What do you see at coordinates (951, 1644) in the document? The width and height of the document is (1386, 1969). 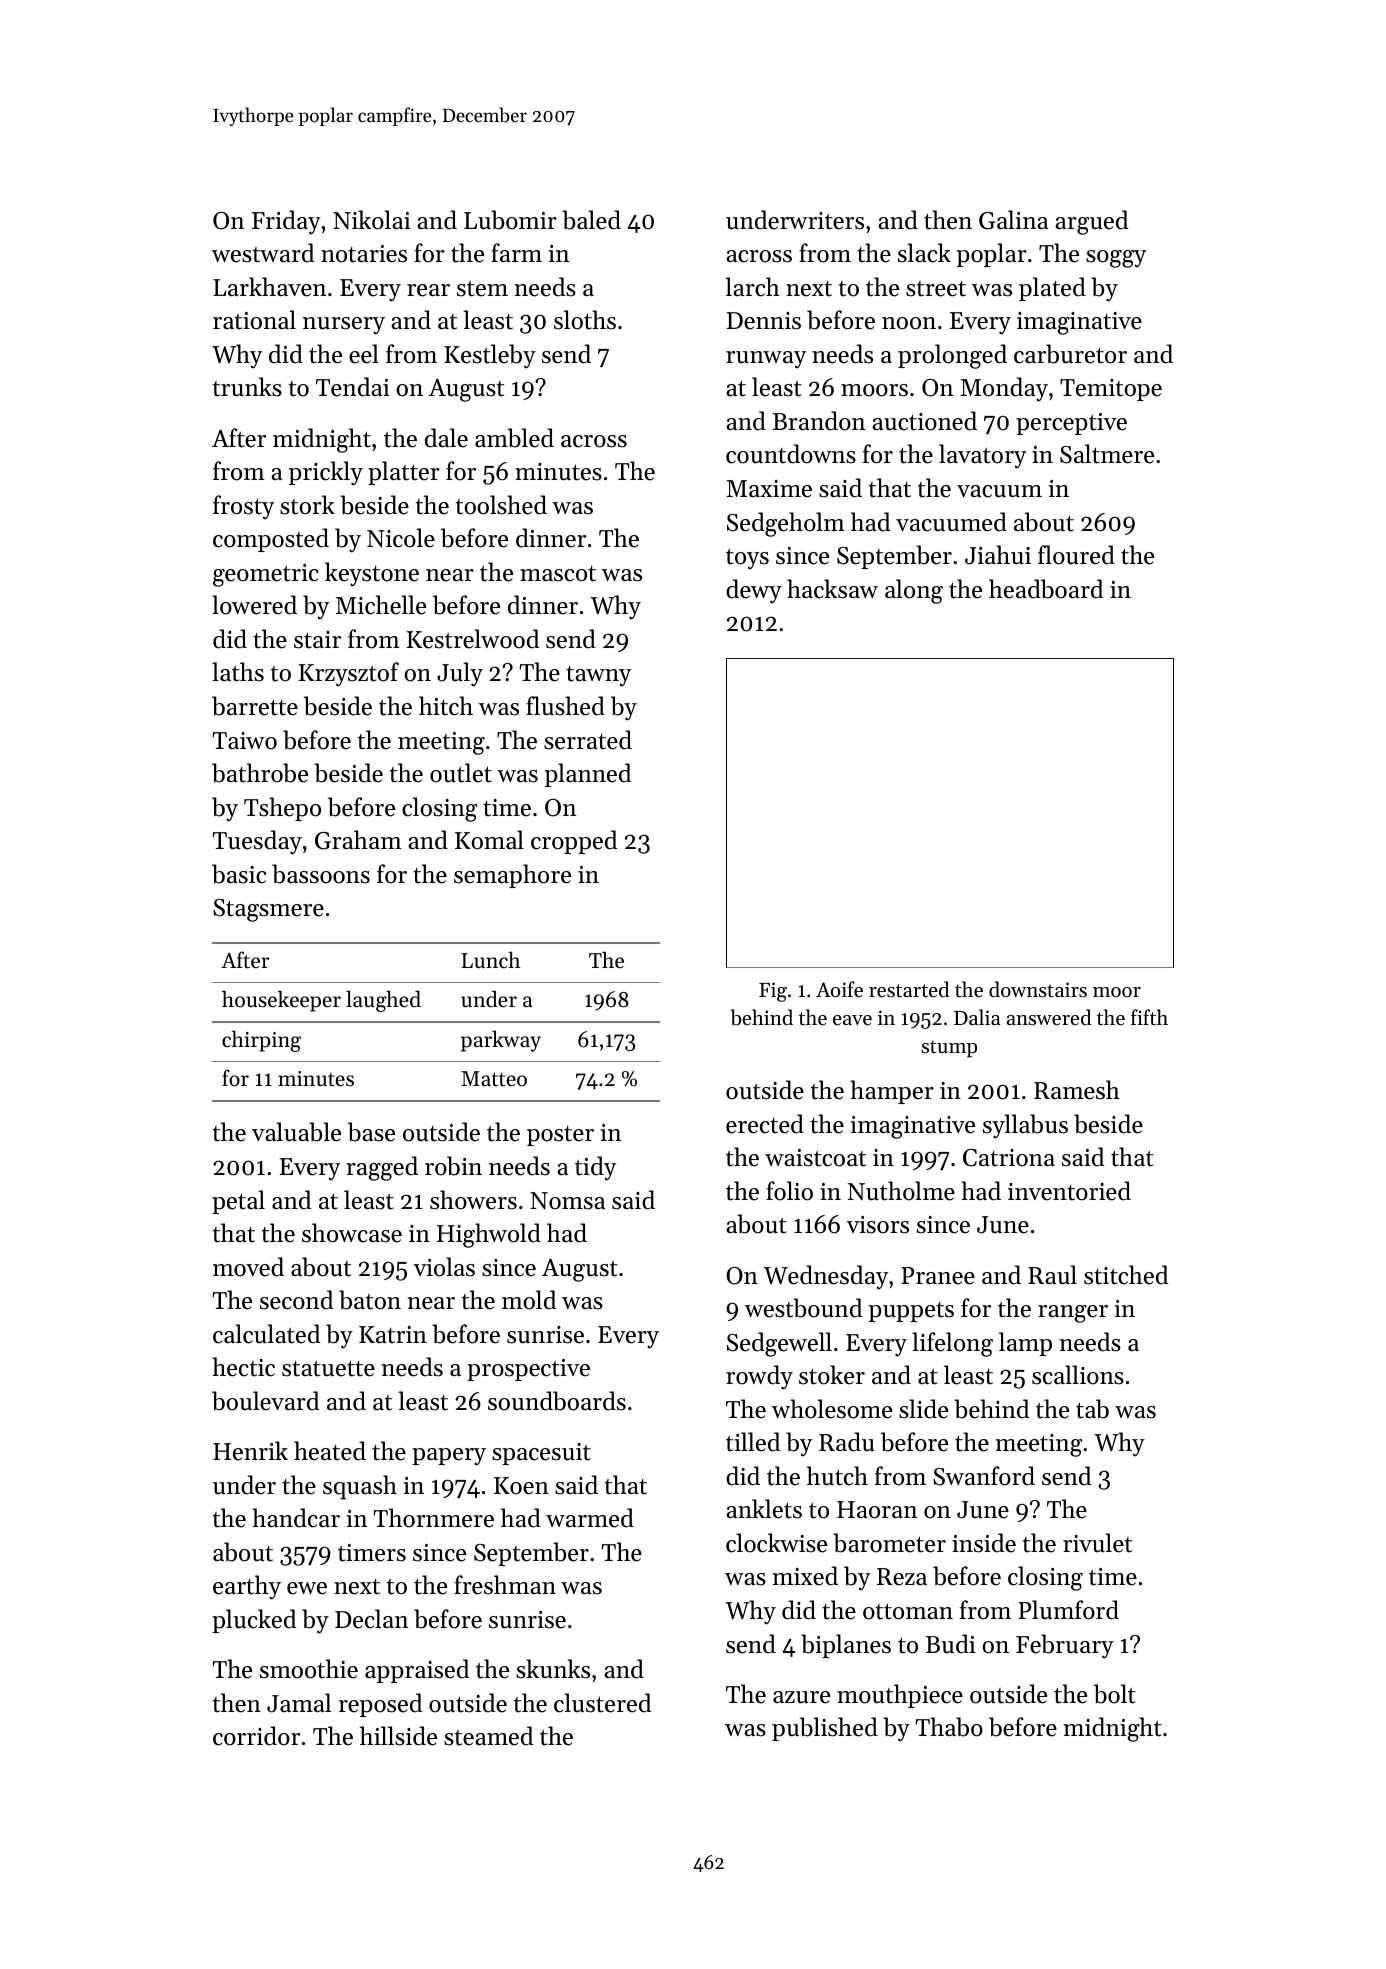 I see `Budi` at bounding box center [951, 1644].
